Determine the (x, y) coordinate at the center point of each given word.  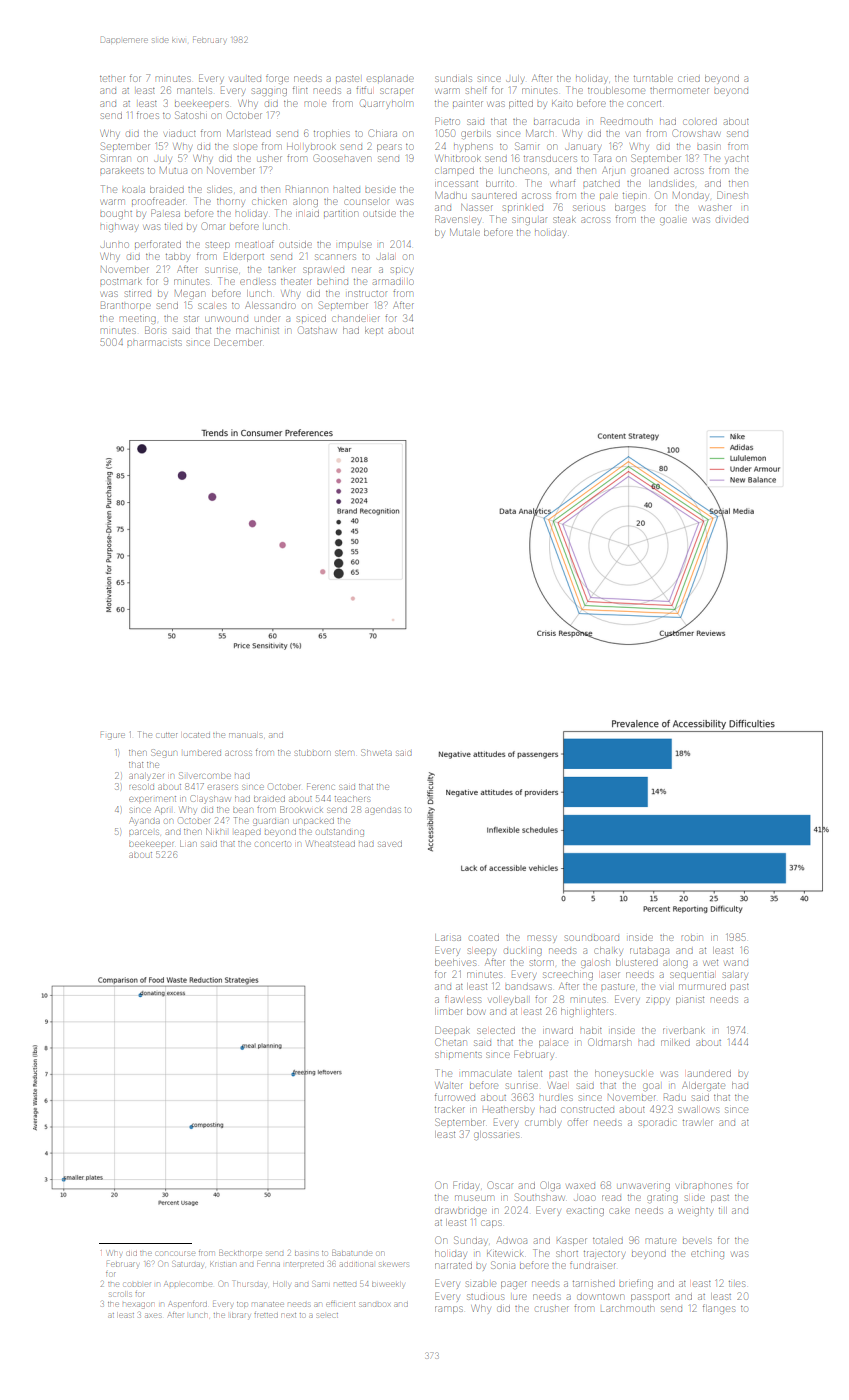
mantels (194, 90)
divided (732, 220)
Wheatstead (331, 843)
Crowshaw (696, 133)
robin (691, 938)
